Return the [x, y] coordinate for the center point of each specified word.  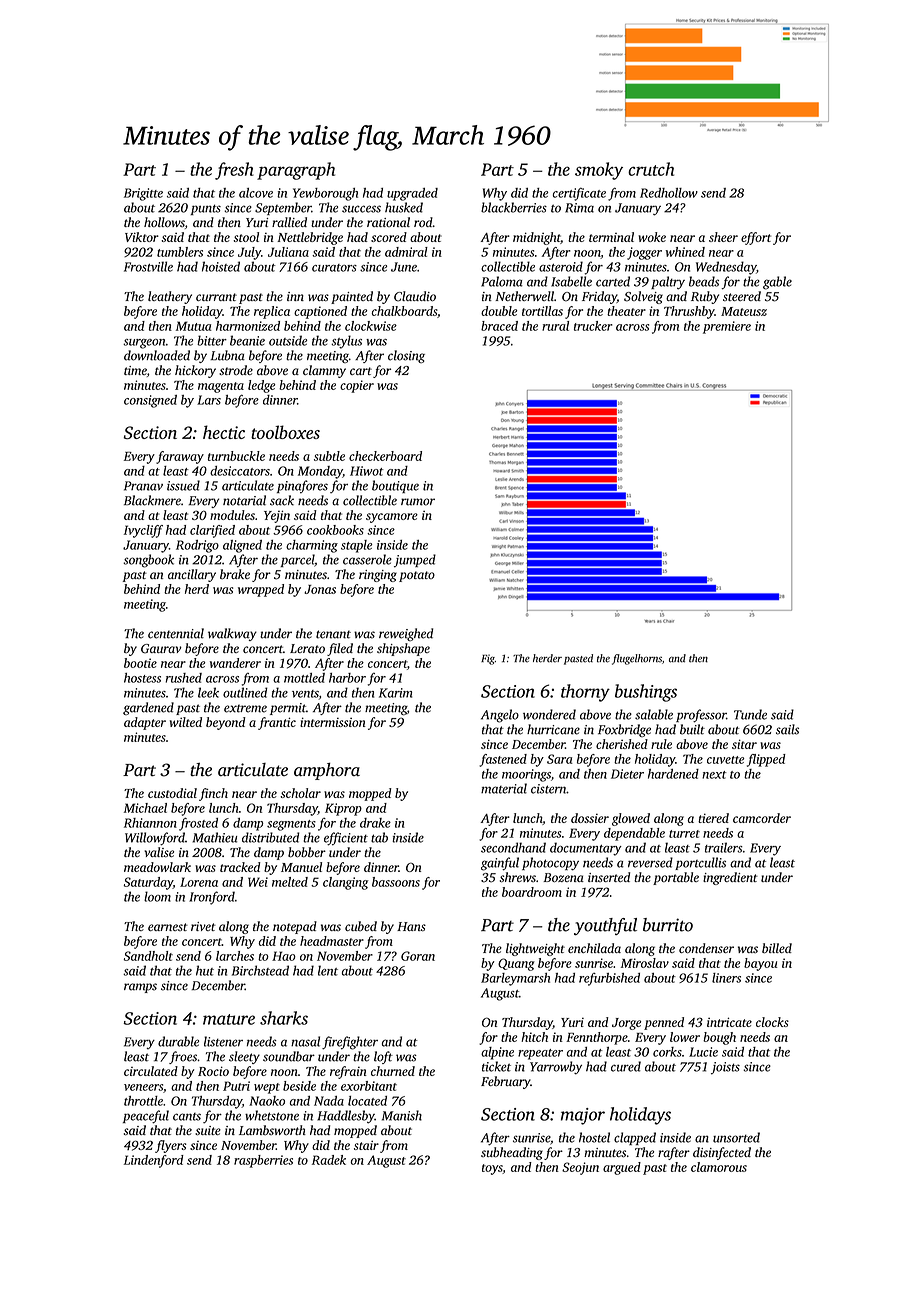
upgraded [412, 194]
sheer [723, 237]
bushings [646, 693]
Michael [145, 808]
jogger [644, 253]
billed [777, 948]
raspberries [263, 1161]
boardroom [532, 892]
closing [406, 356]
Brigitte [143, 194]
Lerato [307, 649]
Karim [395, 693]
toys [492, 1169]
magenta [221, 387]
